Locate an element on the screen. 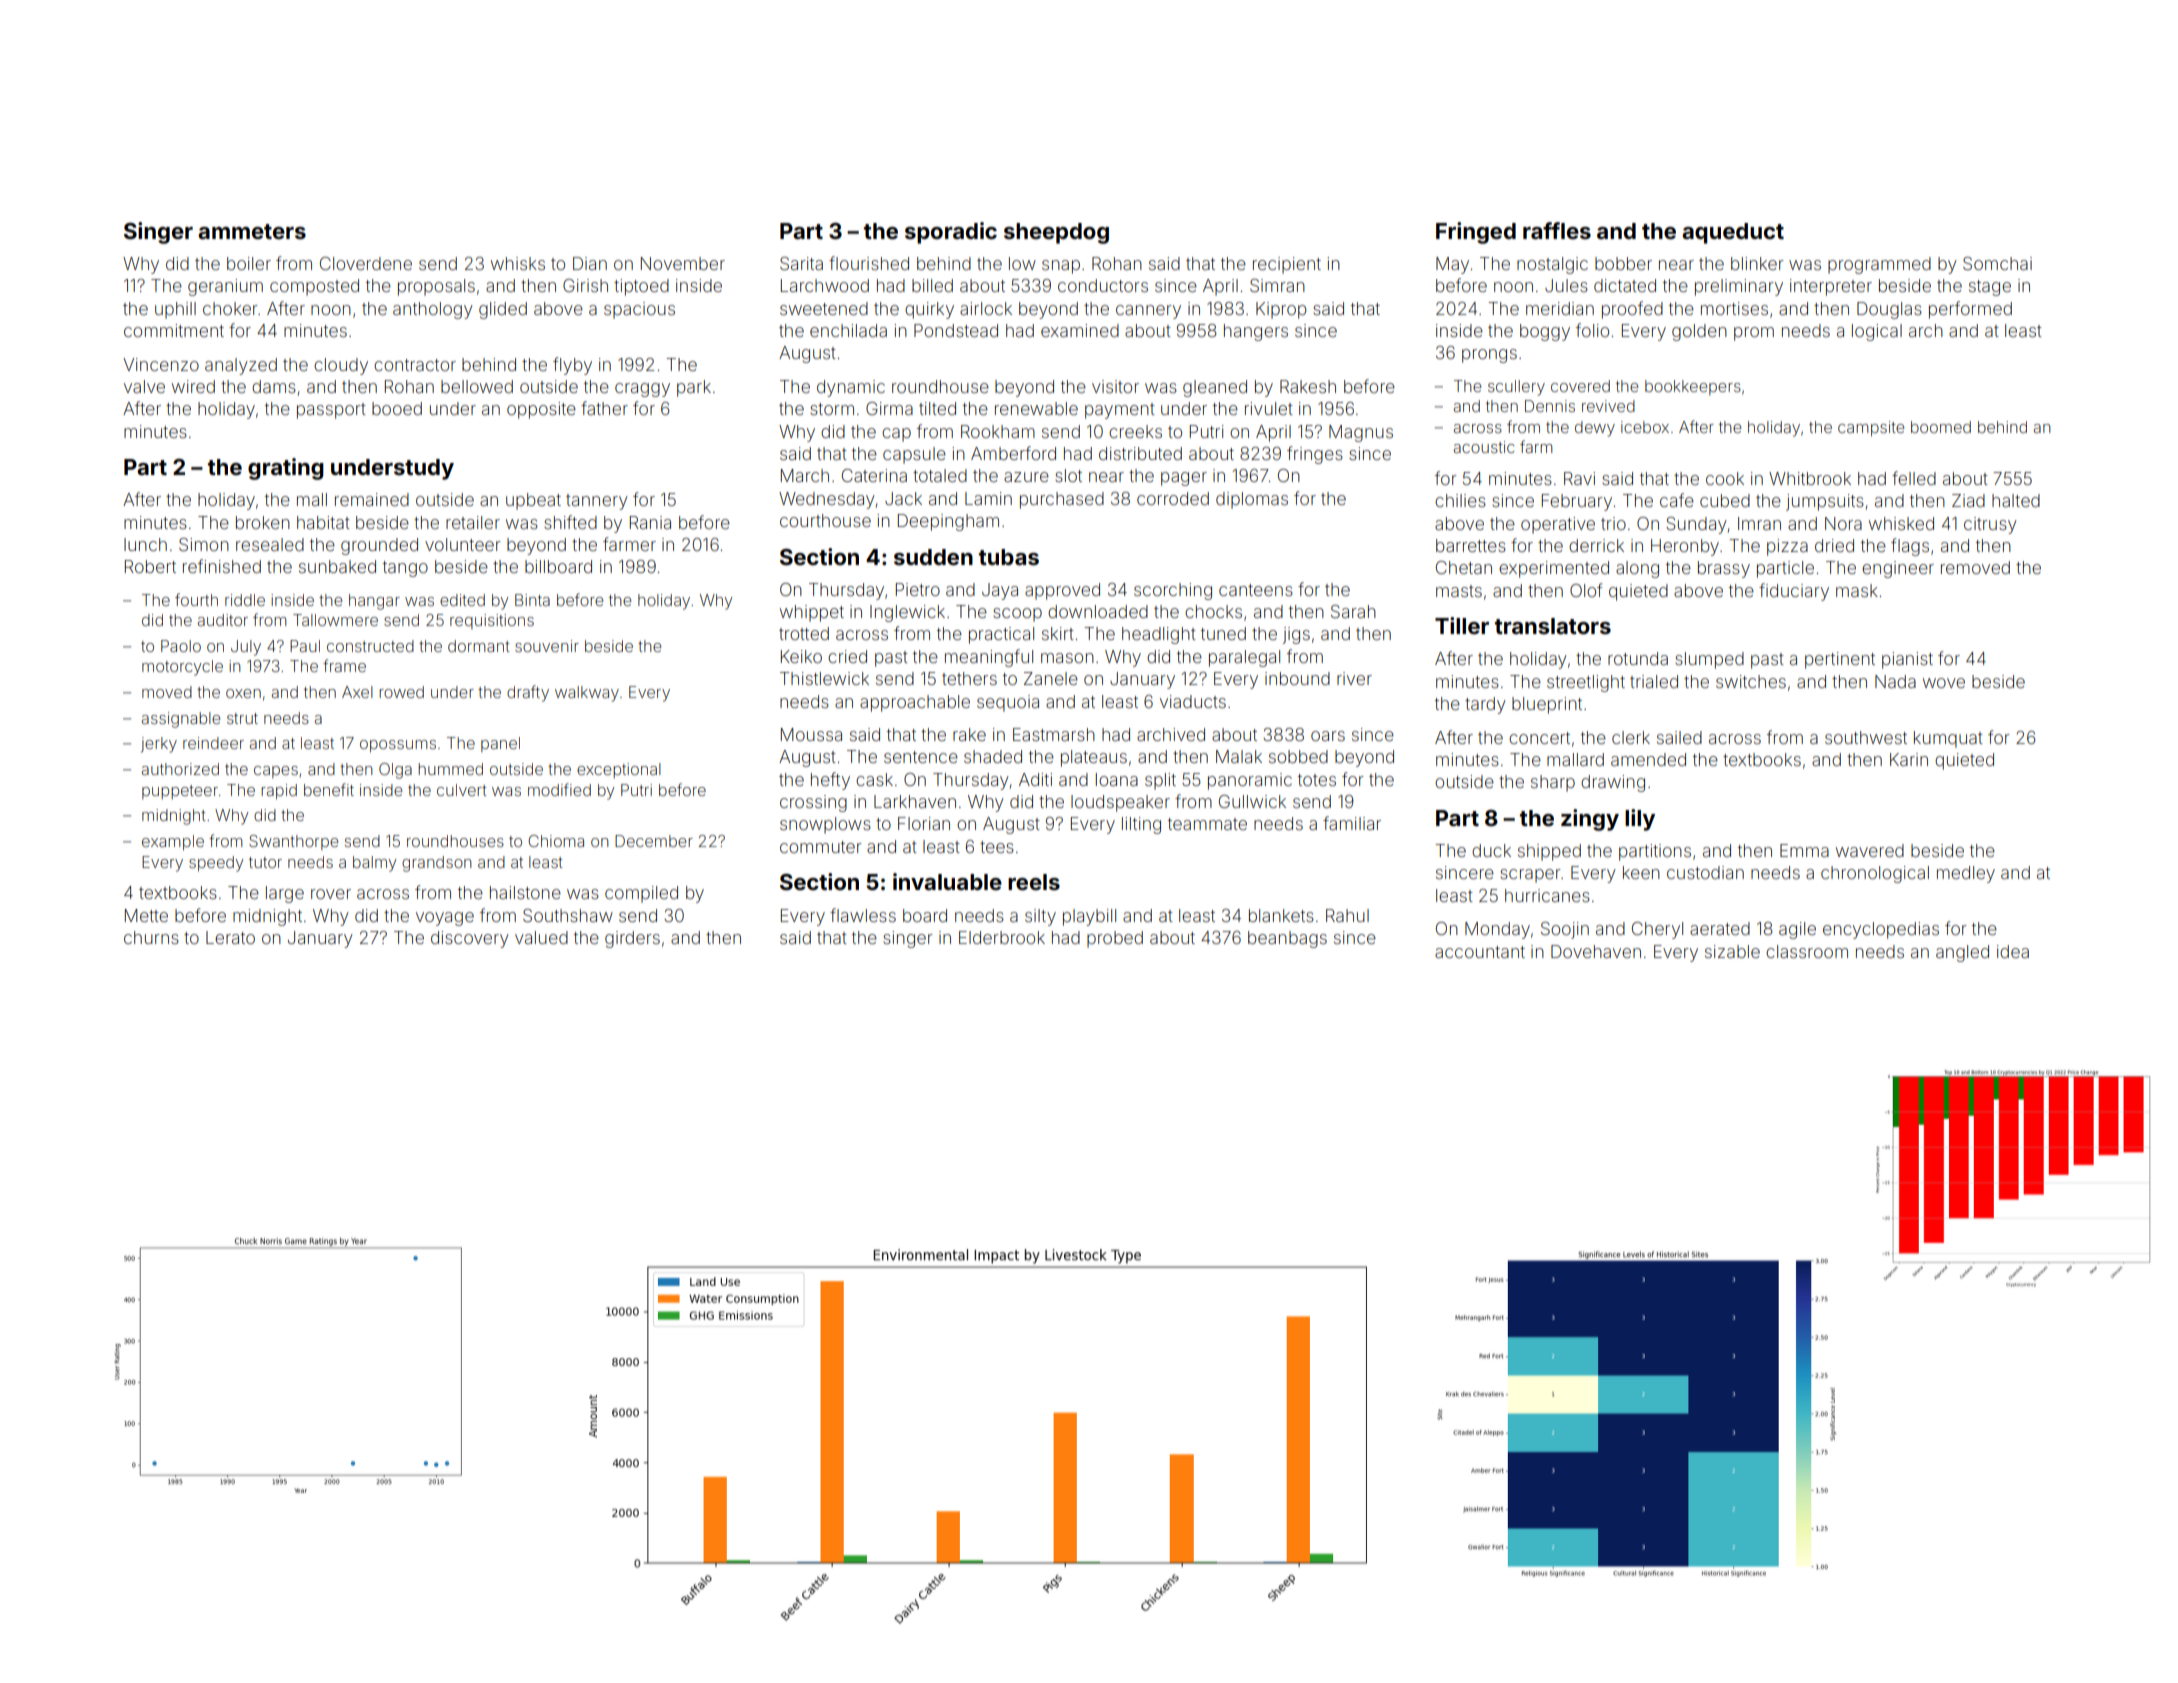 The image size is (2178, 1683). Ziad is located at coordinates (1968, 500).
